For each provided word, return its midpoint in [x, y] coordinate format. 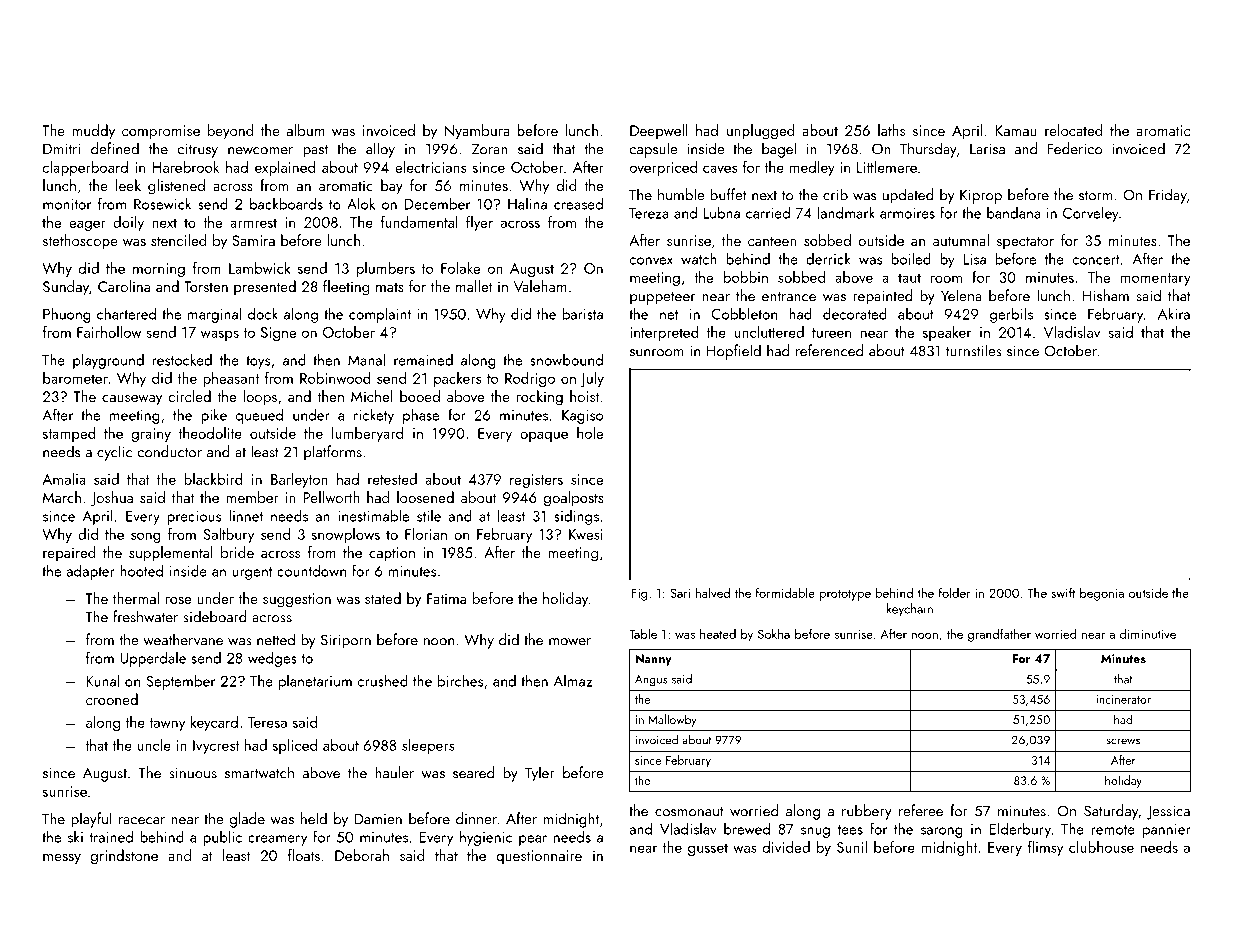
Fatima [446, 598]
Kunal [102, 681]
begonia [1102, 594]
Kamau [1016, 130]
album [306, 130]
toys [258, 362]
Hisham [1106, 295]
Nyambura [477, 132]
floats [304, 855]
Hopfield [734, 352]
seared [473, 772]
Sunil [852, 847]
